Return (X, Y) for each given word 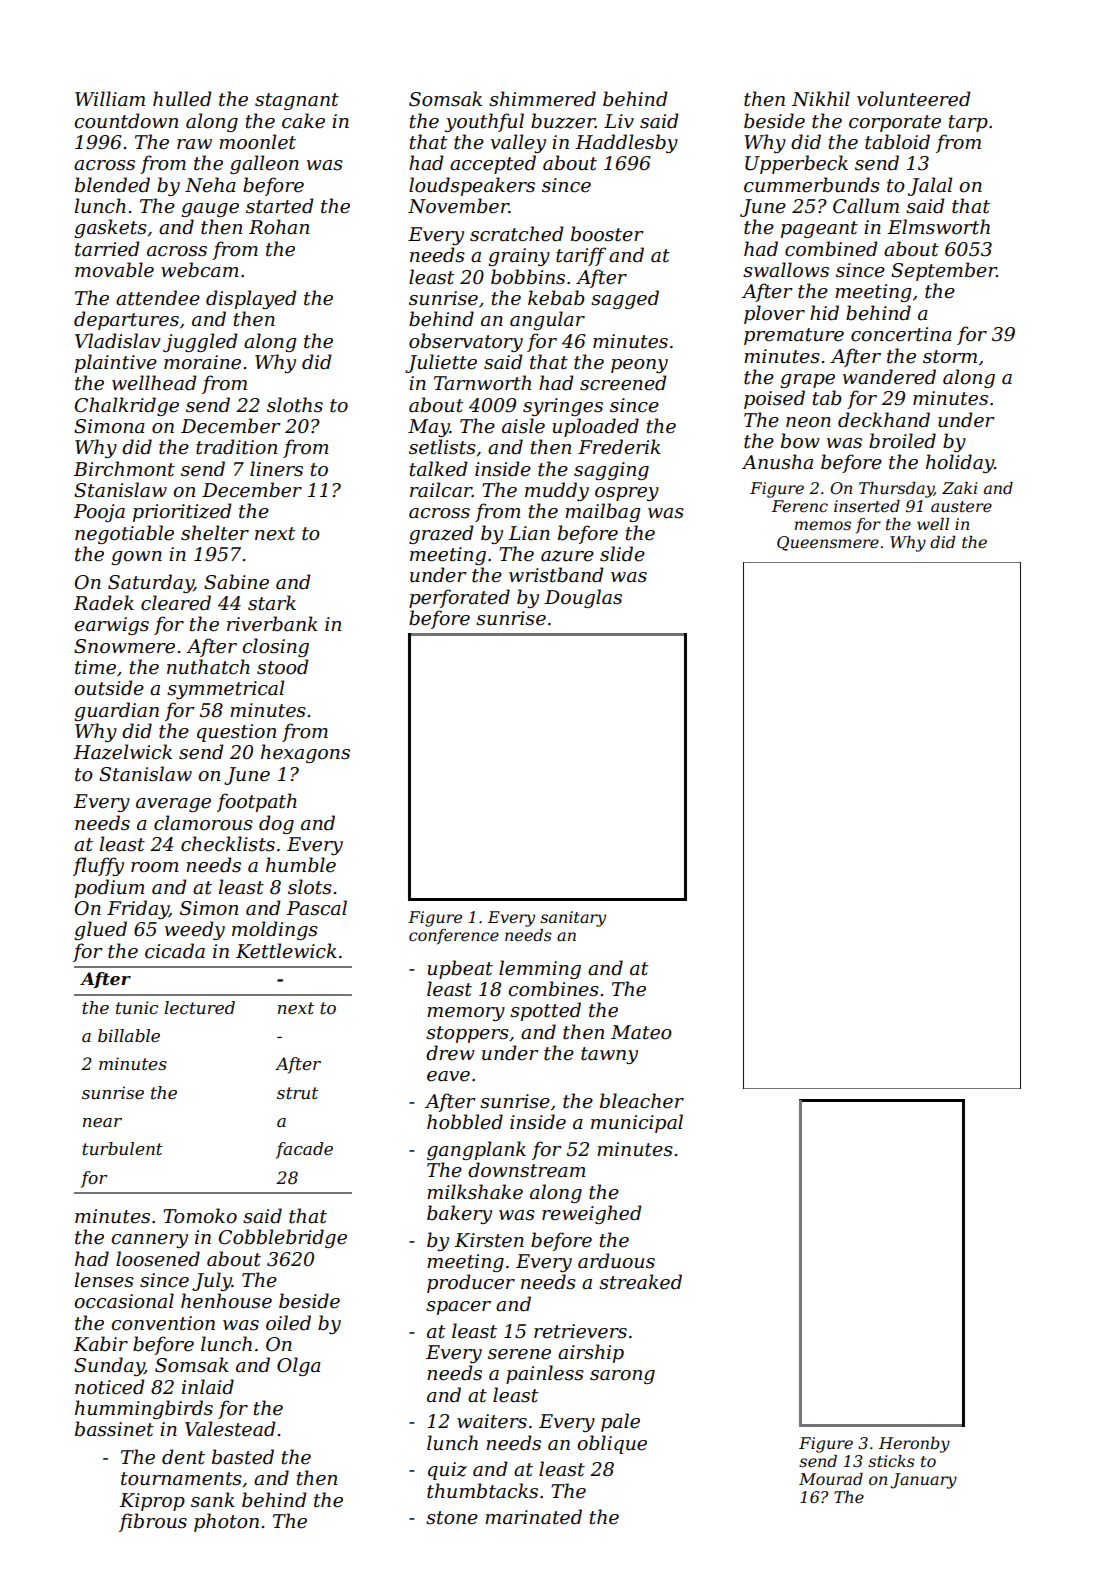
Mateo (641, 1032)
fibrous (153, 1522)
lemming (540, 969)
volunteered (914, 99)
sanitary (573, 919)
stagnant (297, 101)
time (95, 667)
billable (129, 1035)
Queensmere (828, 543)
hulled (182, 99)
